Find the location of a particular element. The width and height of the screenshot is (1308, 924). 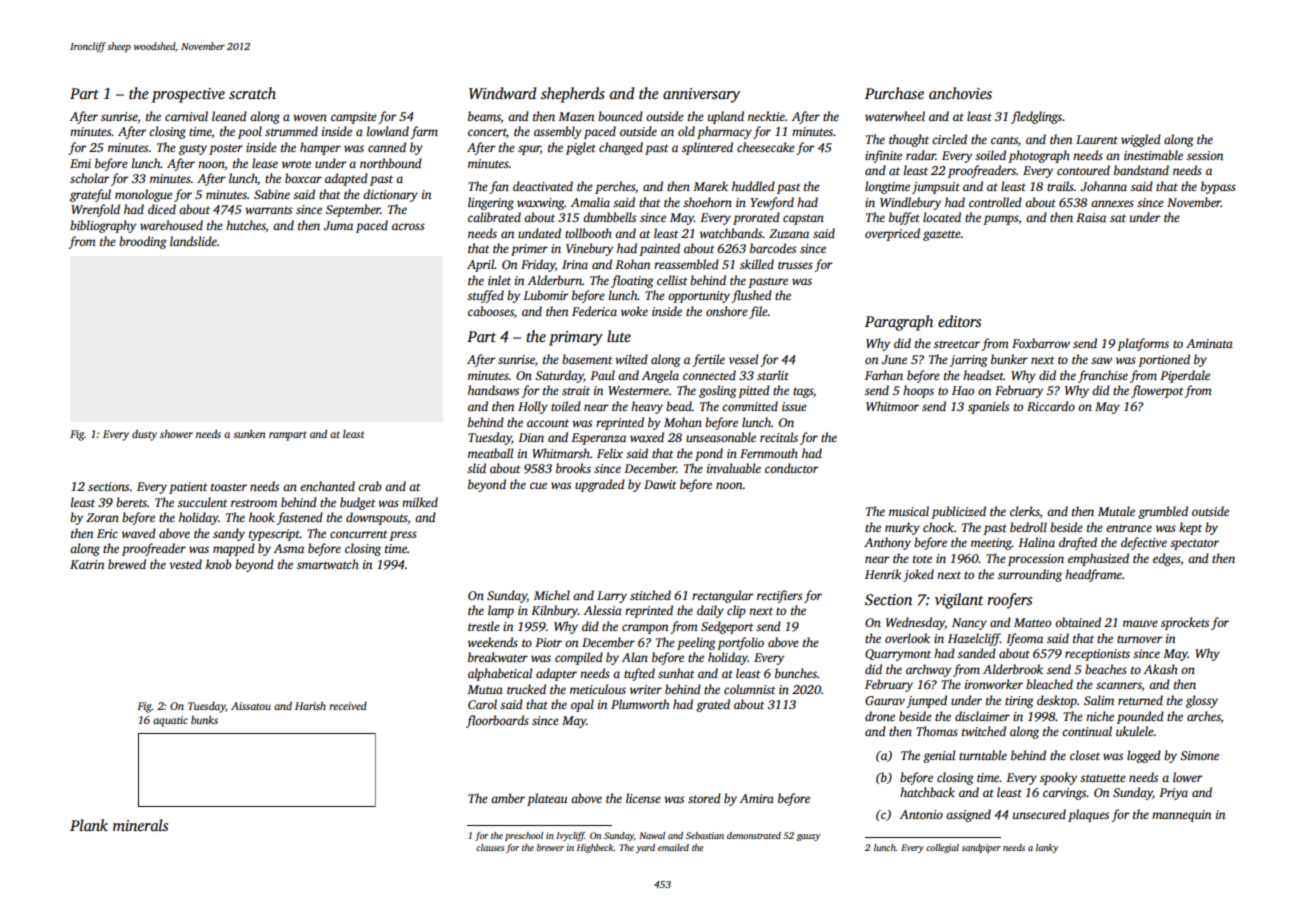

fledglings is located at coordinates (1036, 117).
